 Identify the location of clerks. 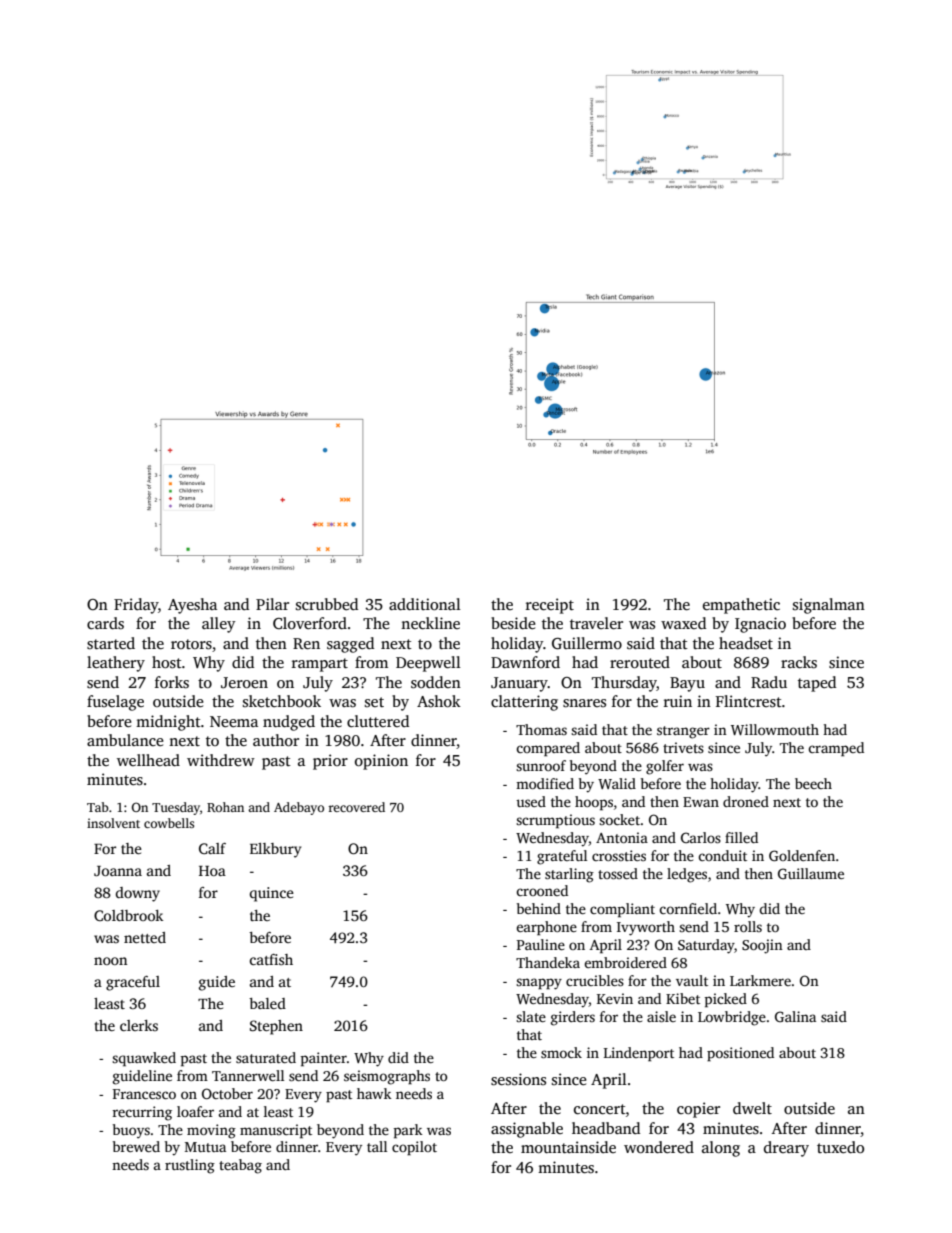
(139, 1025).
